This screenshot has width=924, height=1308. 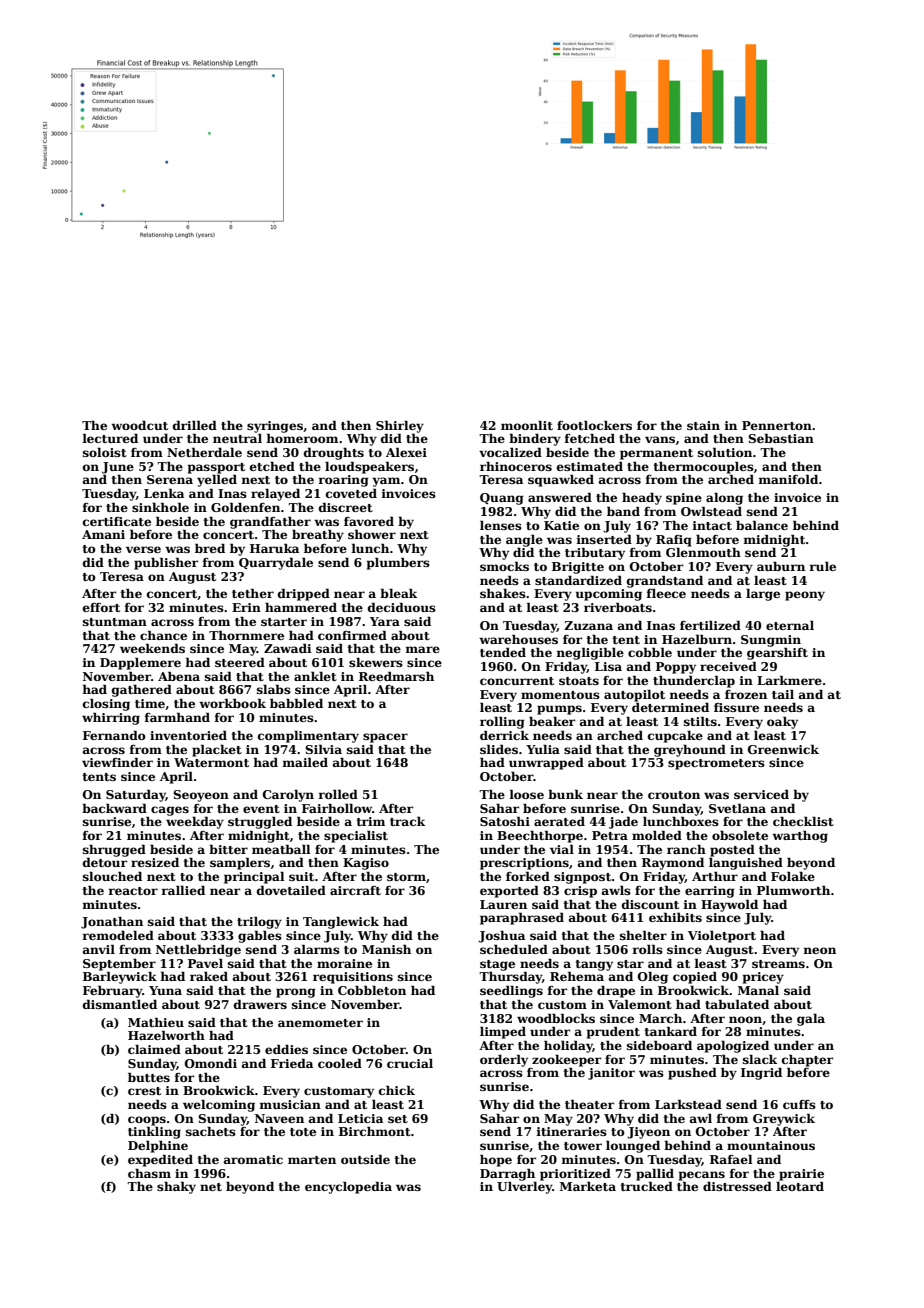 I want to click on shaky, so click(x=176, y=1187).
